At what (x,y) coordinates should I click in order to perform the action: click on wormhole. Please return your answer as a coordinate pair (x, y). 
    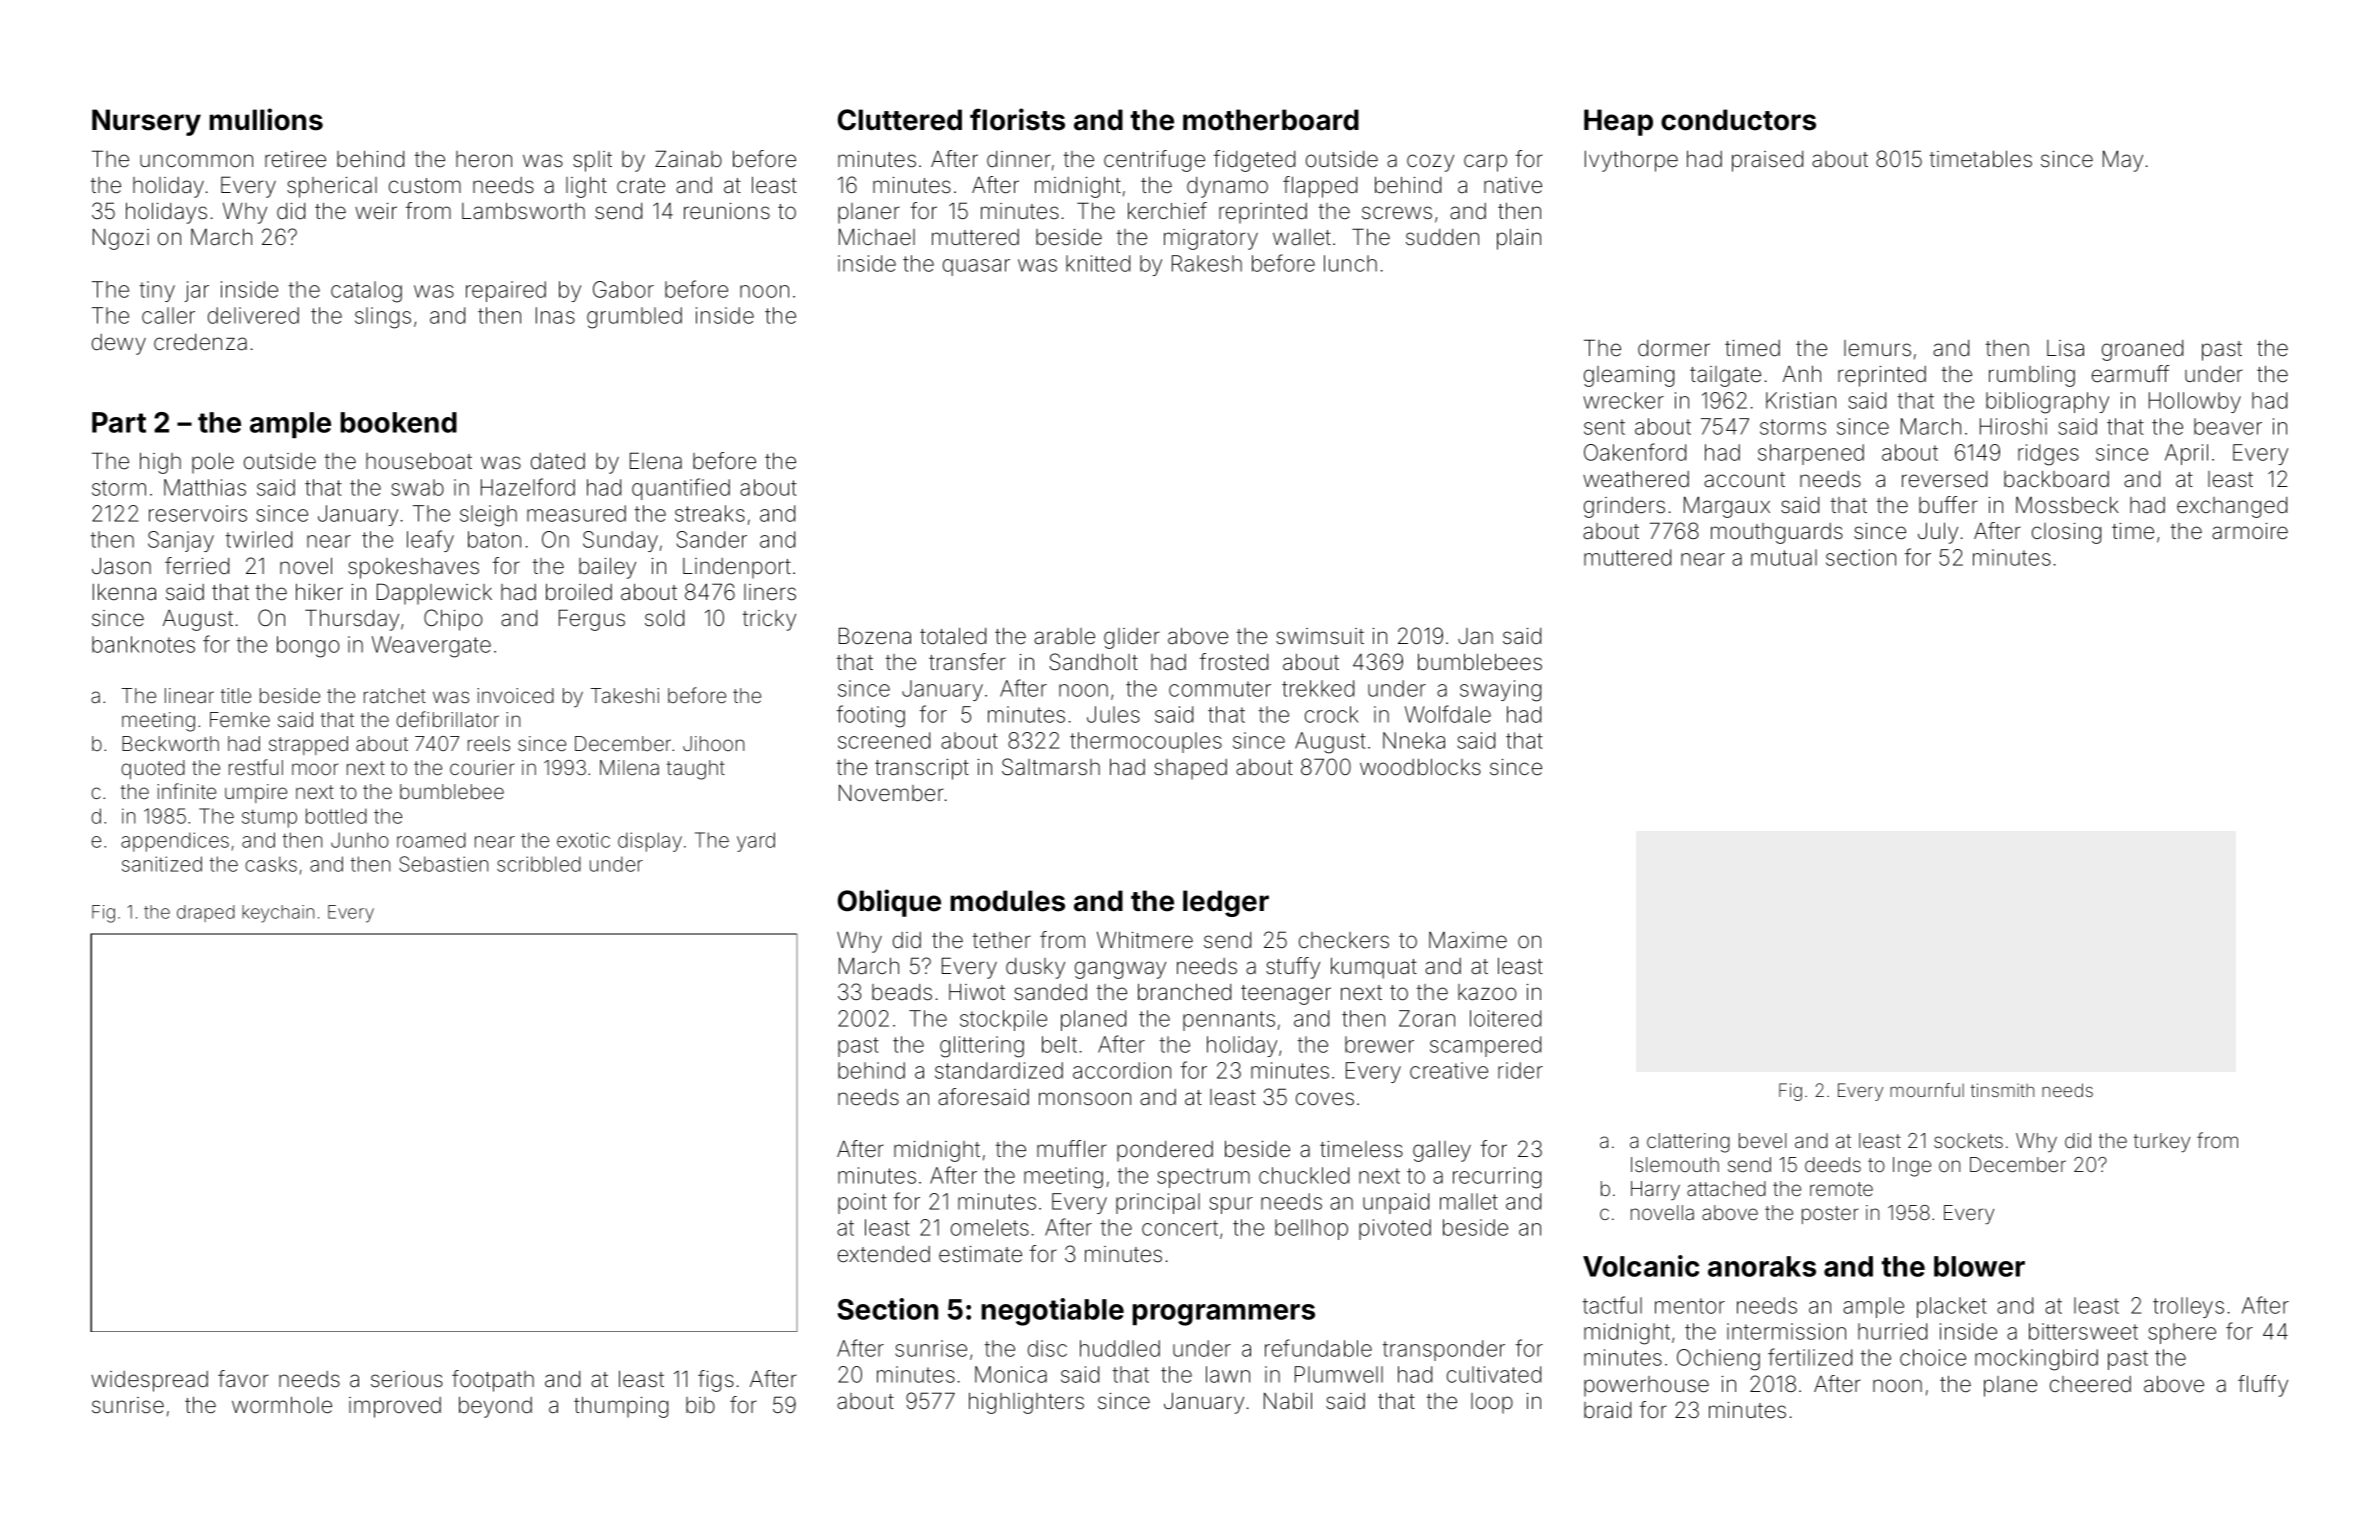
    Looking at the image, I should click on (282, 1405).
